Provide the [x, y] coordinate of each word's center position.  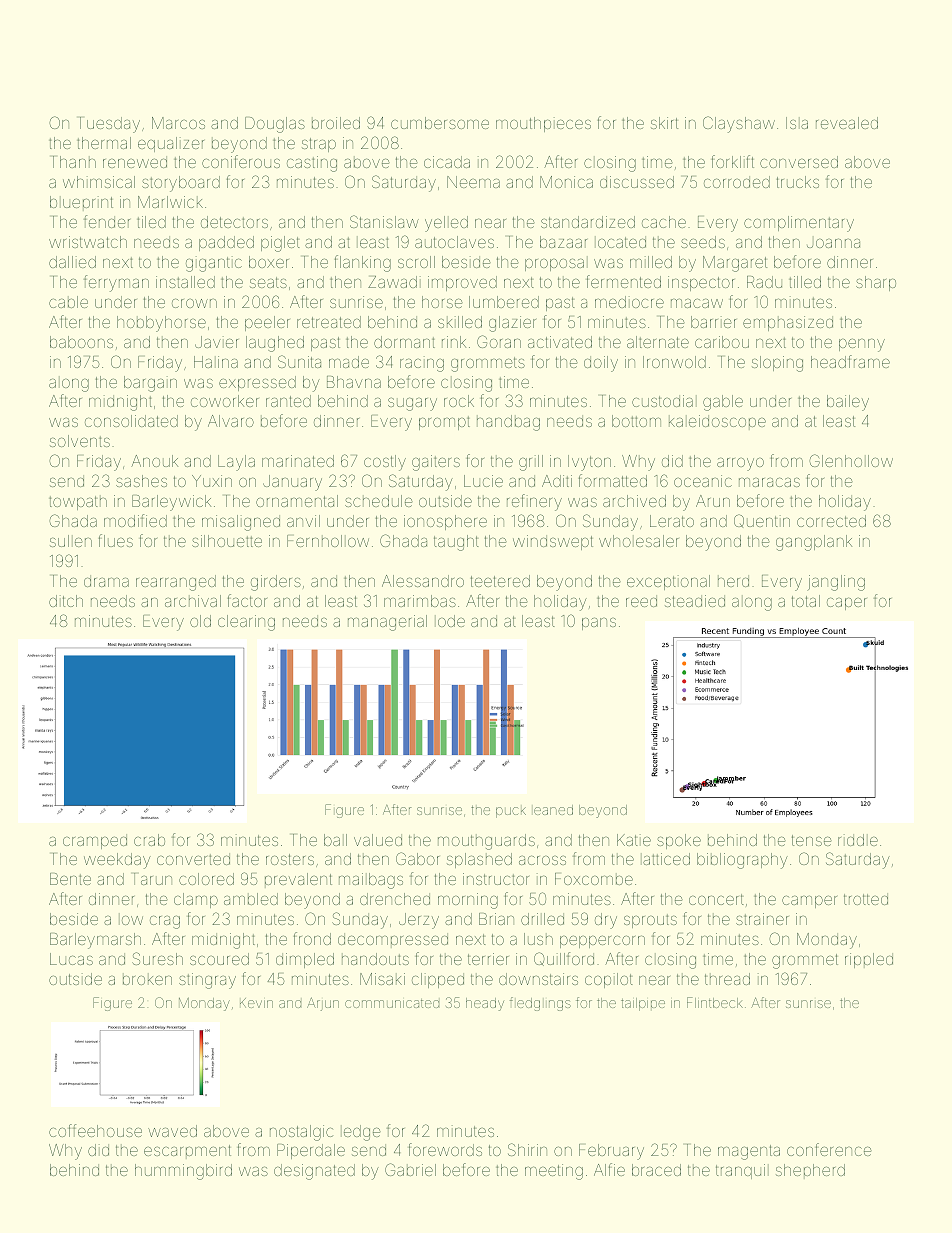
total [806, 601]
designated [314, 1172]
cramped [95, 841]
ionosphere [445, 522]
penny [862, 345]
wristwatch [88, 242]
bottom [636, 421]
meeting [554, 1172]
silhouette [227, 541]
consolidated [131, 421]
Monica [566, 182]
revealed [847, 123]
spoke [679, 841]
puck [511, 812]
